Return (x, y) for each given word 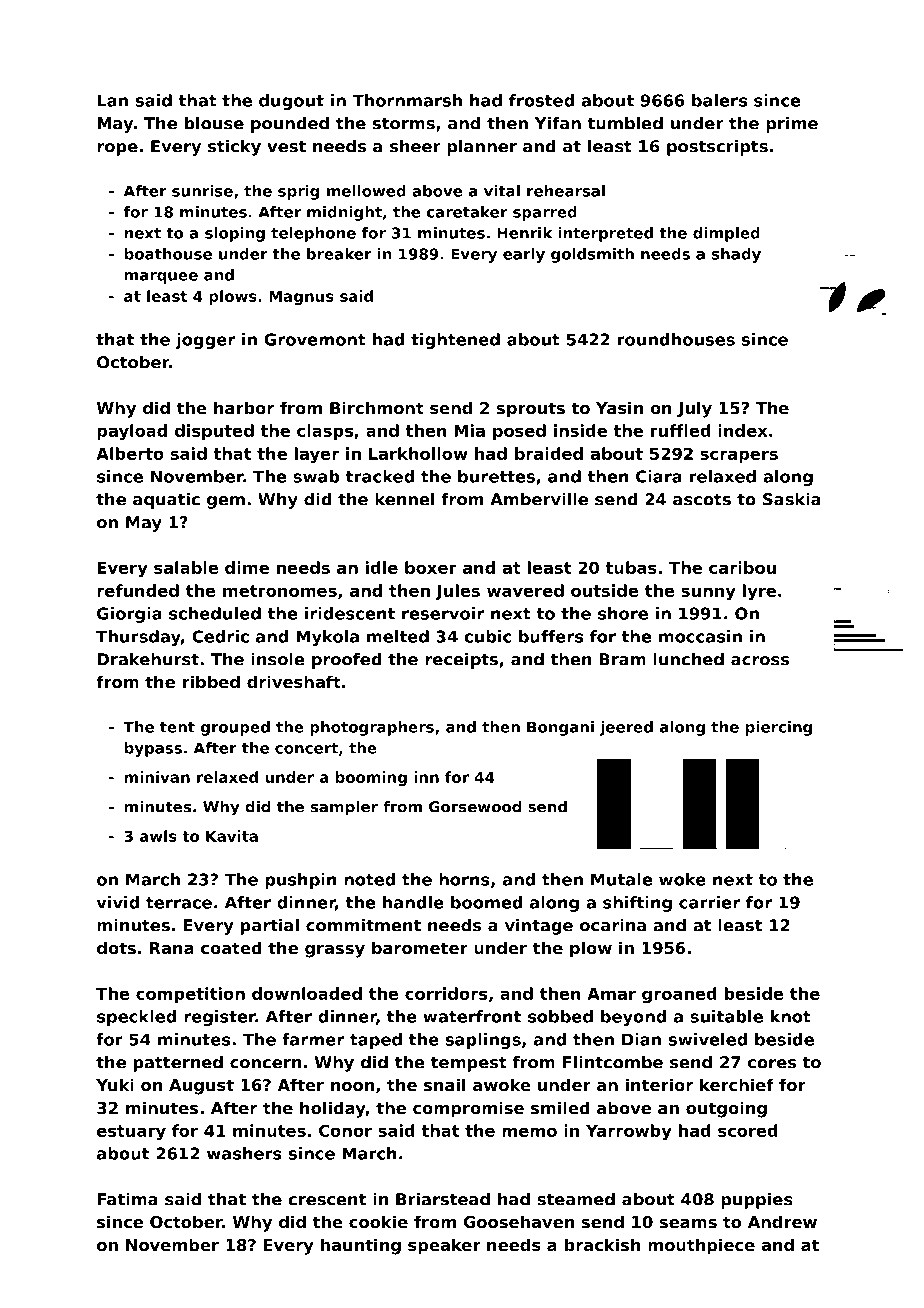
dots (116, 947)
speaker (444, 1246)
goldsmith (592, 255)
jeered (626, 728)
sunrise (202, 191)
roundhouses (676, 339)
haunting (361, 1246)
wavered (525, 590)
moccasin (700, 636)
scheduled (215, 613)
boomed (487, 902)
